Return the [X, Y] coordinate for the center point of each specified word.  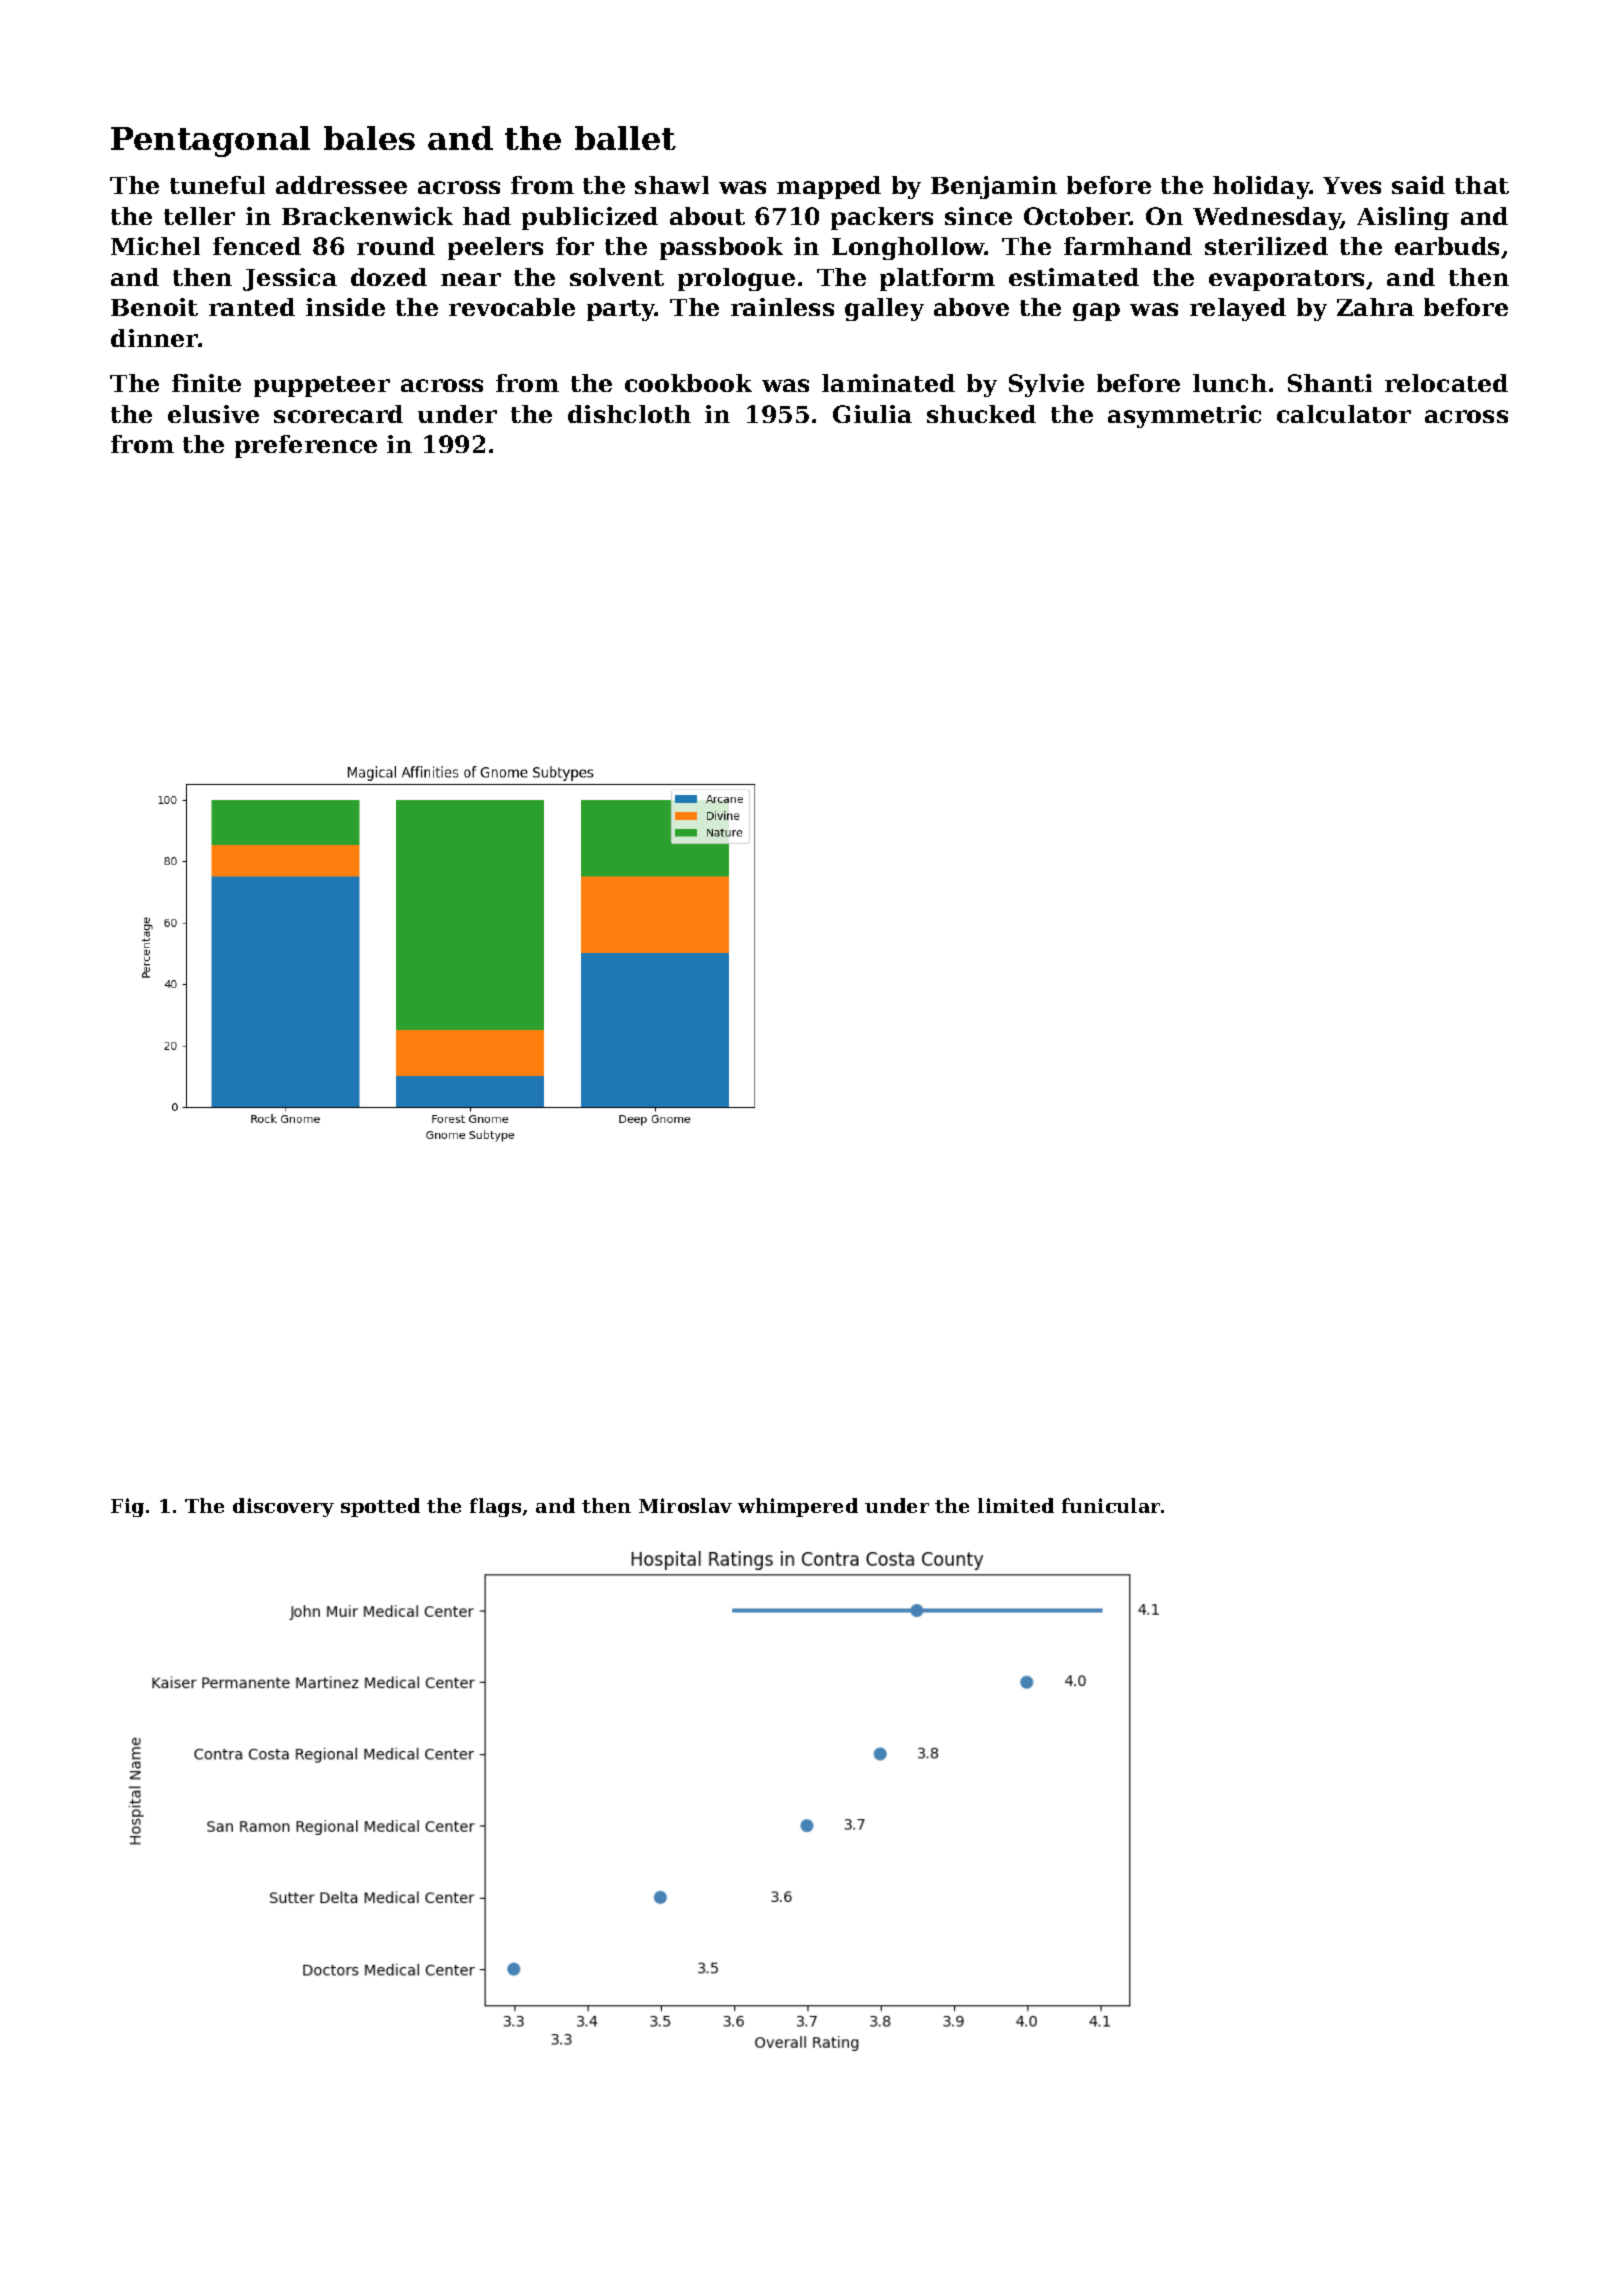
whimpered [798, 1507]
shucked [981, 414]
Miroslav [685, 1505]
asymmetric [1184, 416]
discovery [283, 1507]
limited [1016, 1505]
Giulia [872, 414]
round [396, 246]
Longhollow [908, 248]
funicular [1111, 1505]
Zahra [1375, 307]
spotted [380, 1507]
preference [306, 446]
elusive [213, 414]
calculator [1344, 414]
